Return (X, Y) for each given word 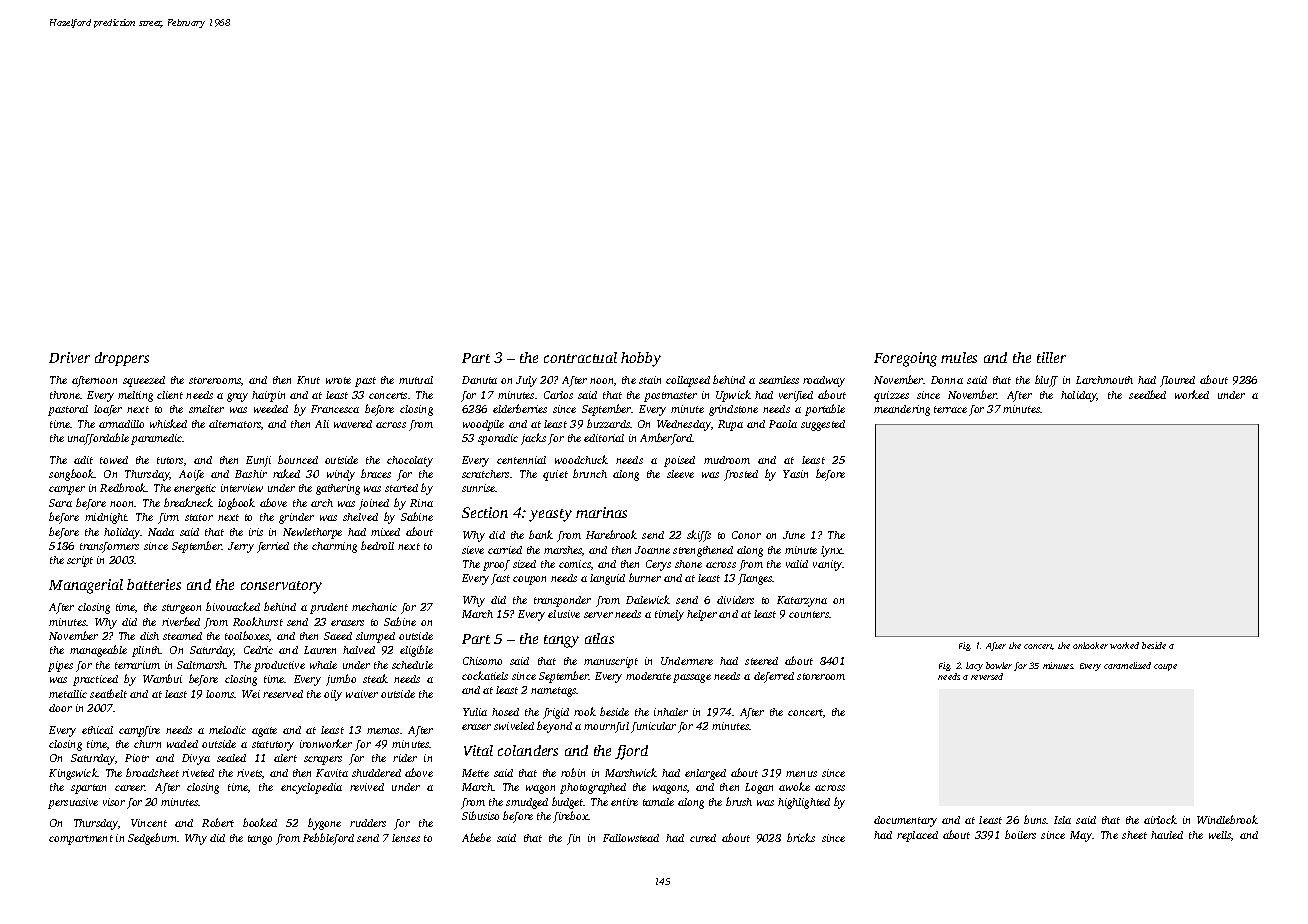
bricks (801, 837)
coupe (1165, 667)
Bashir (251, 474)
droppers (122, 359)
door (60, 708)
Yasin (795, 474)
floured (1177, 381)
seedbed (1147, 394)
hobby (641, 359)
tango (260, 840)
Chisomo (482, 661)
